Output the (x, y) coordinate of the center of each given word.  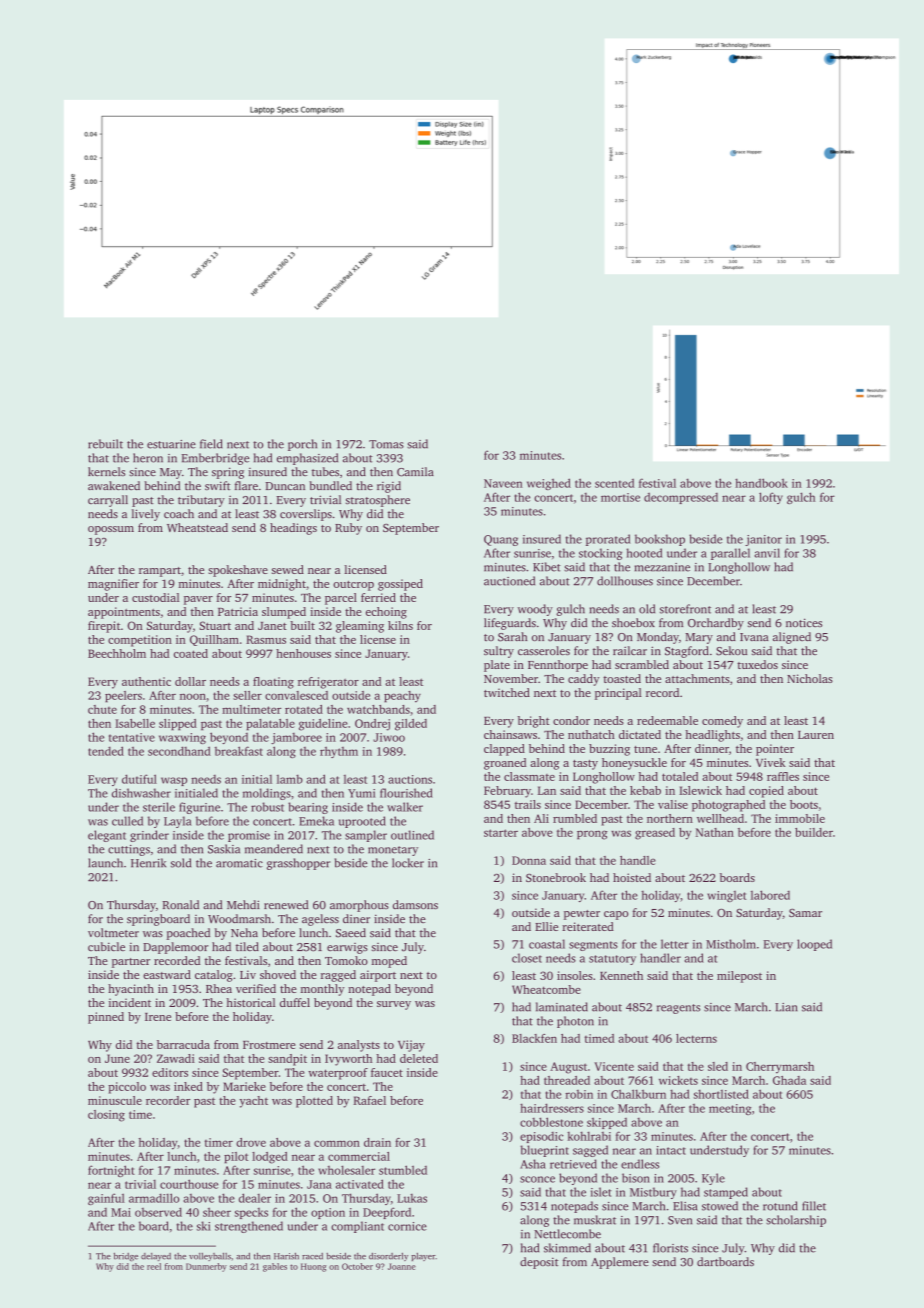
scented (614, 483)
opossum (111, 530)
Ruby (348, 529)
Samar (805, 912)
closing (106, 1116)
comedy (722, 722)
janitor (763, 540)
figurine (199, 808)
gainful (106, 1199)
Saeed (351, 933)
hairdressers (552, 1108)
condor (571, 720)
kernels (106, 471)
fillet (814, 1206)
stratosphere (378, 501)
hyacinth (131, 990)
